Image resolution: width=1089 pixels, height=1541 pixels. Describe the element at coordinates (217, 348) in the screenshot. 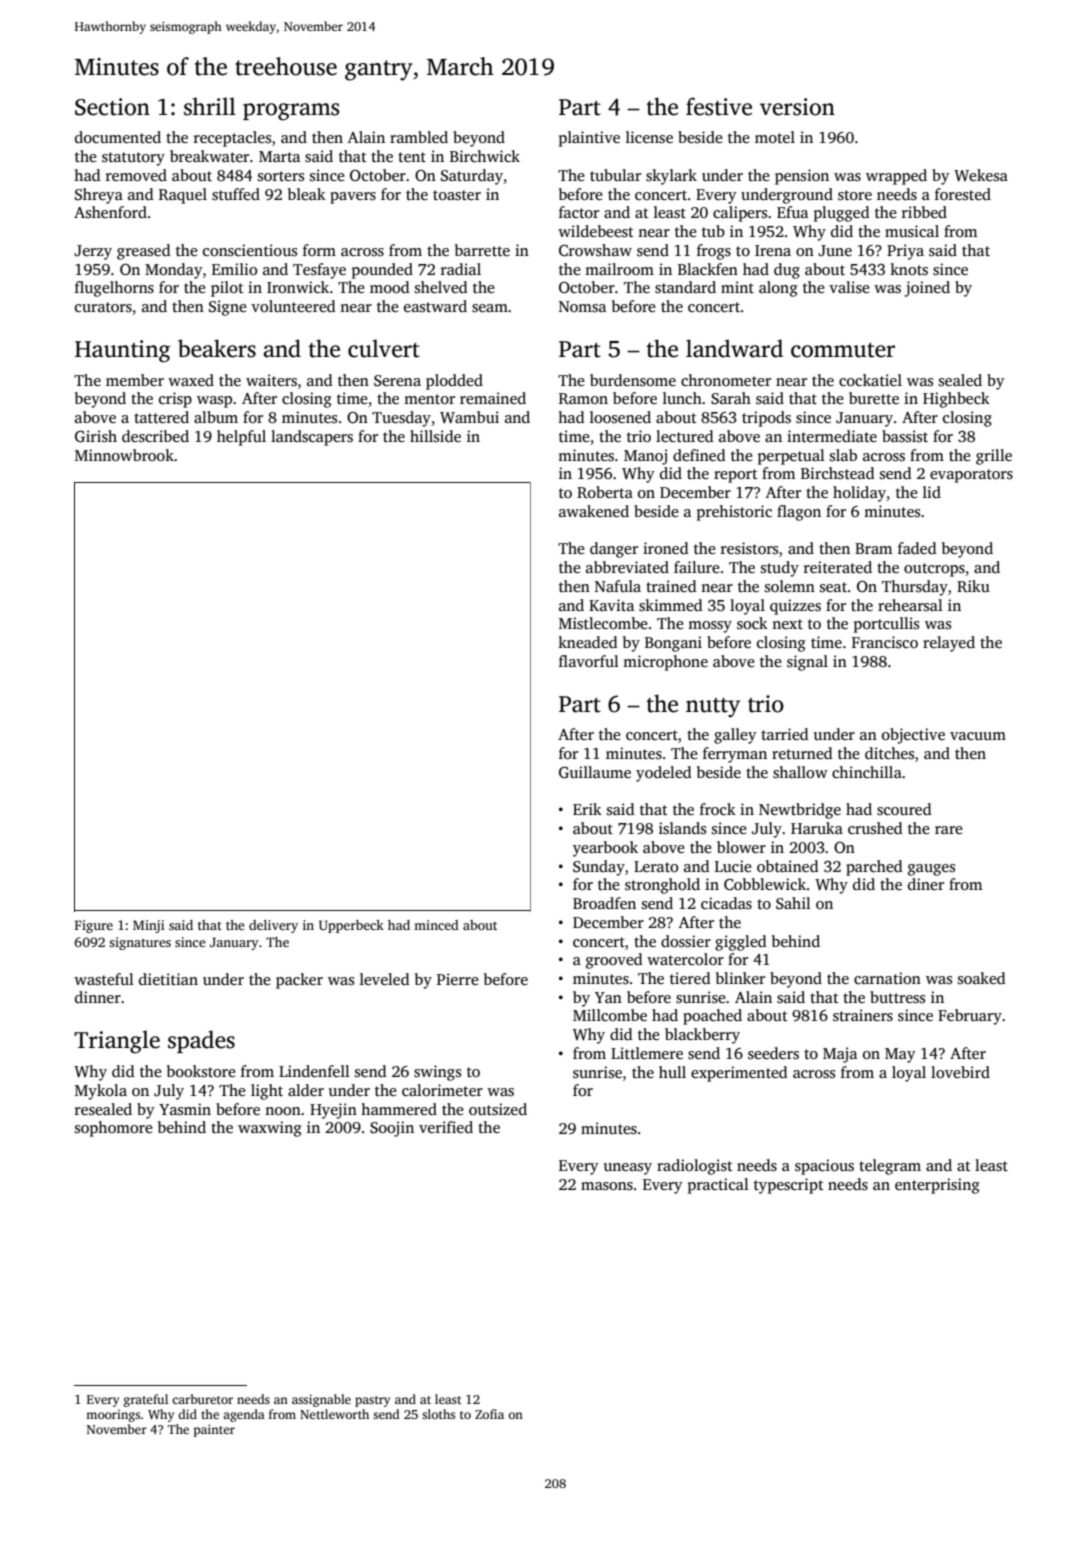

I see `beakers` at that location.
